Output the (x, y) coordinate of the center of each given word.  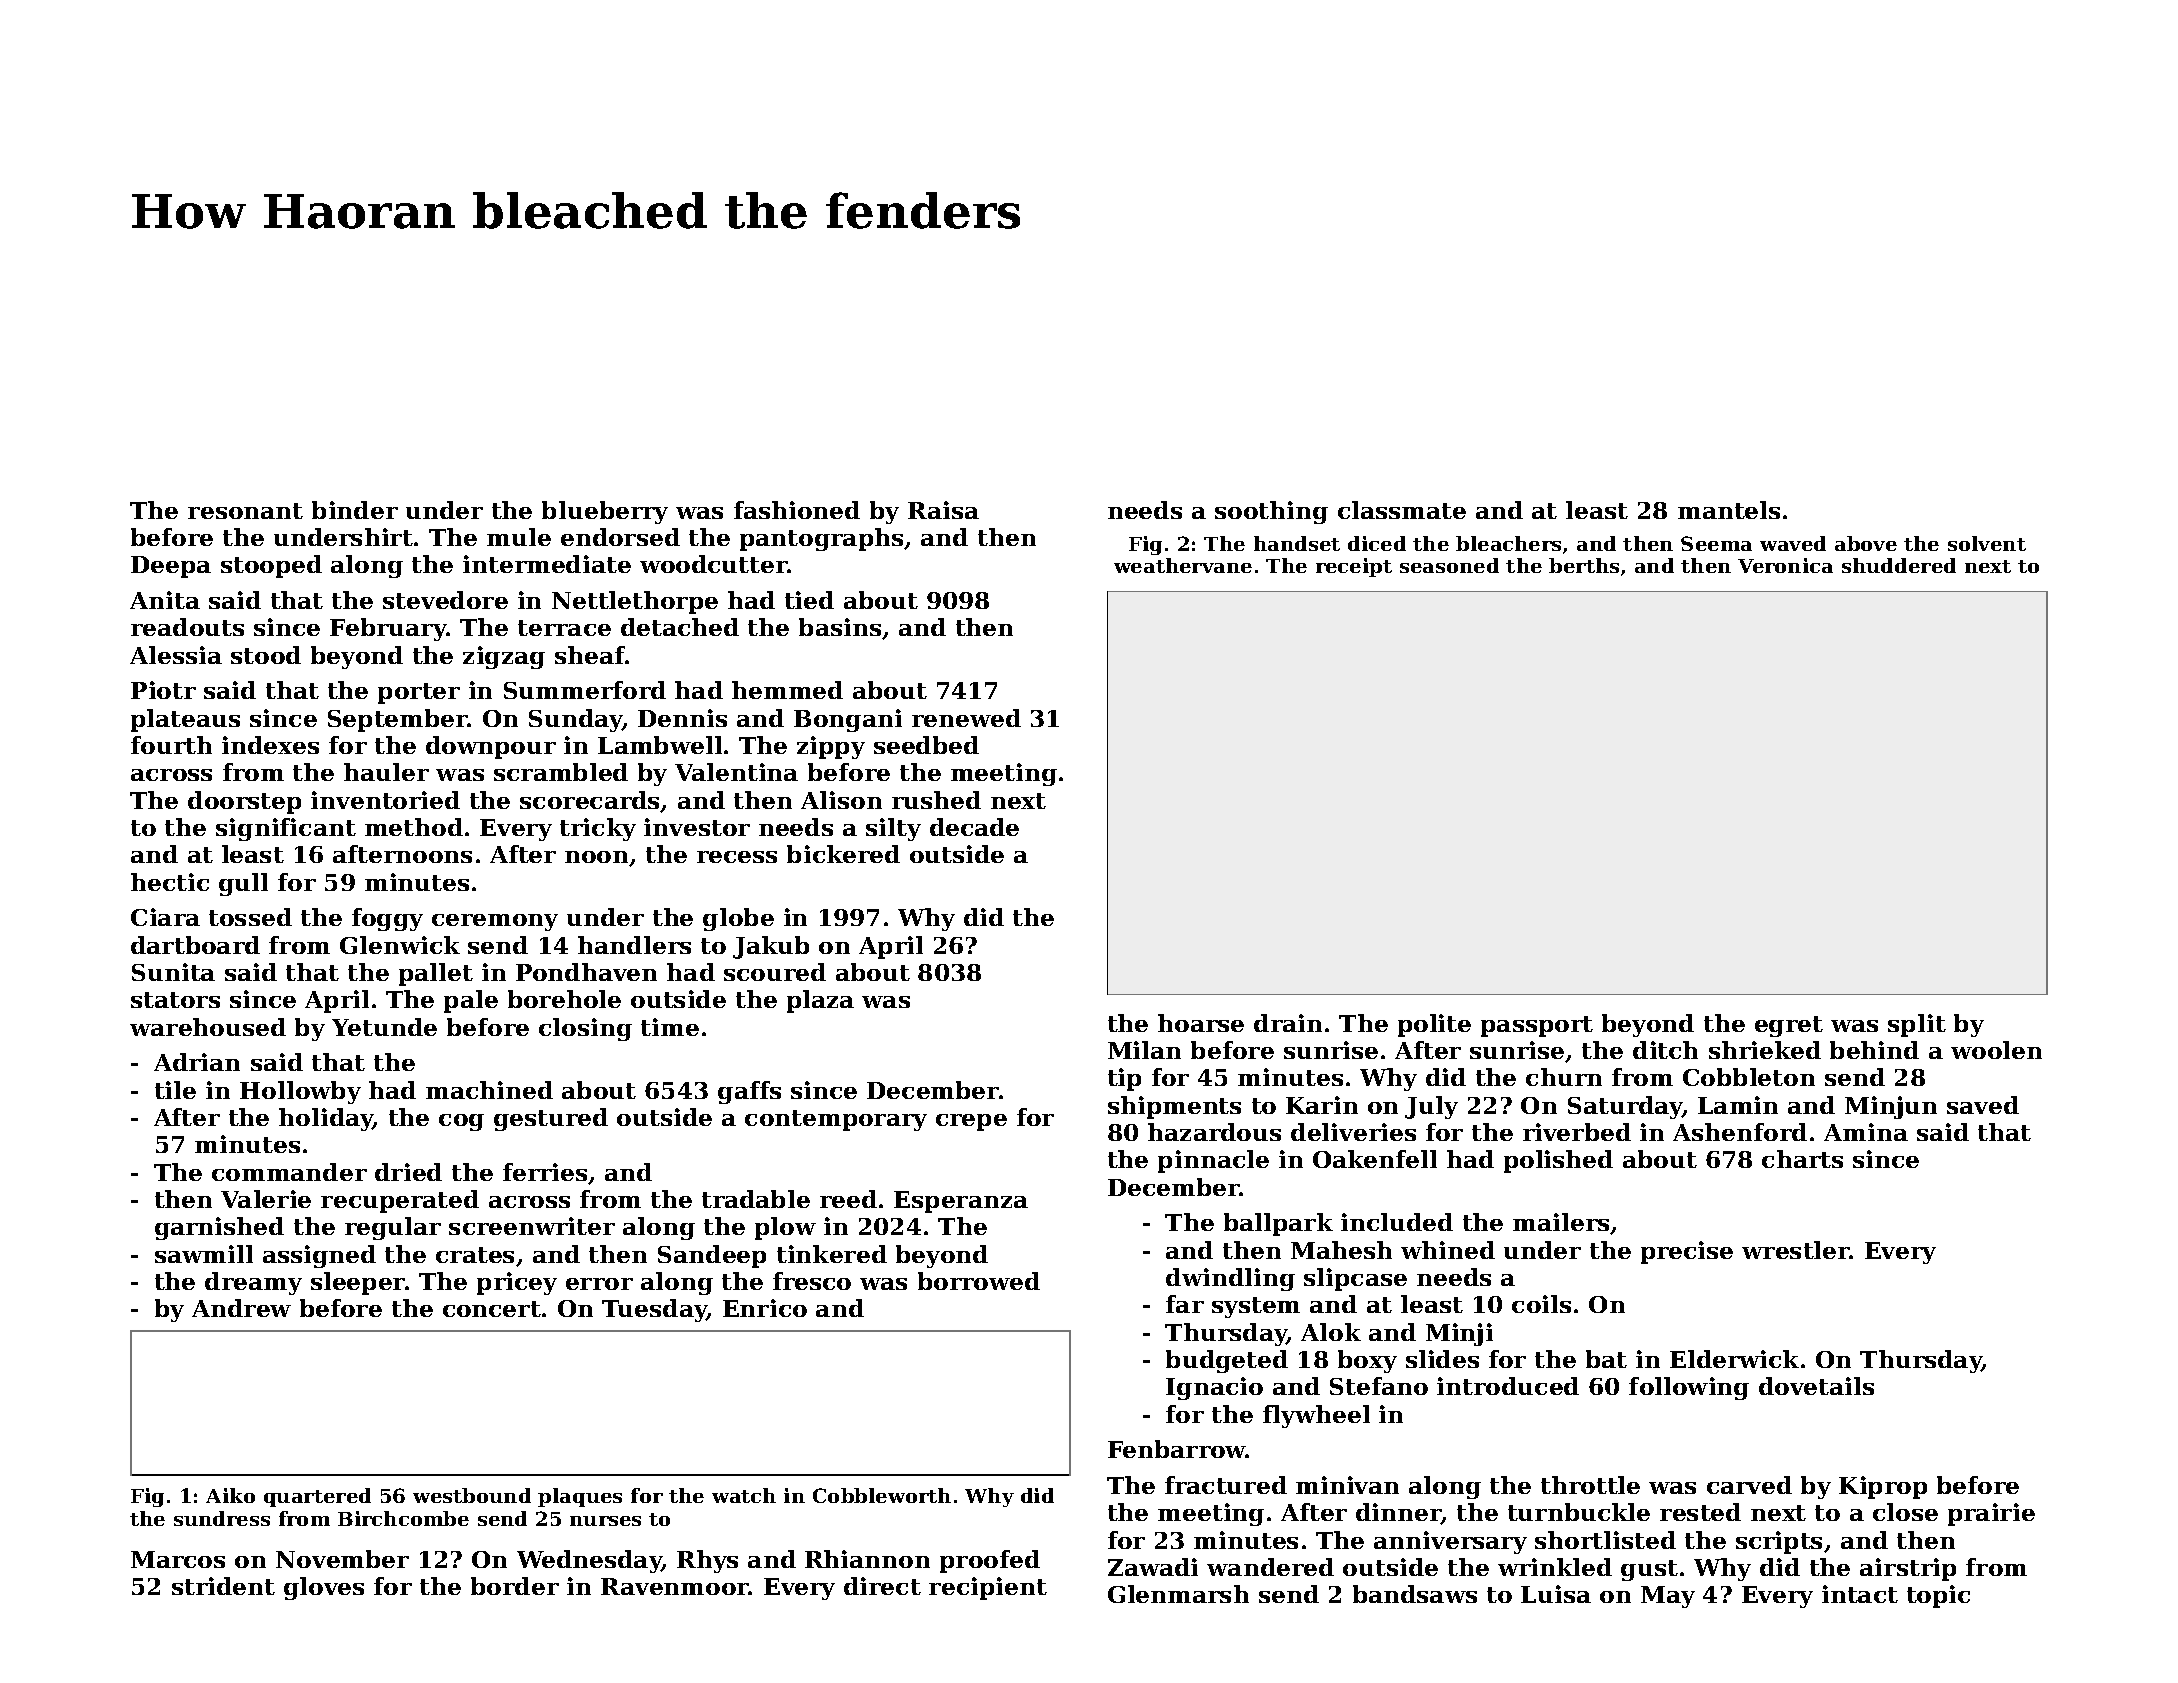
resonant (245, 511)
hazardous (1214, 1132)
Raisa (943, 510)
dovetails (1816, 1386)
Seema (1716, 543)
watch (744, 1495)
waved (1793, 543)
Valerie (266, 1199)
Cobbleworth (882, 1495)
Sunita (173, 972)
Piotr (163, 690)
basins (840, 627)
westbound (472, 1495)
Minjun (1891, 1107)
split (1917, 1025)
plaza (820, 1001)
